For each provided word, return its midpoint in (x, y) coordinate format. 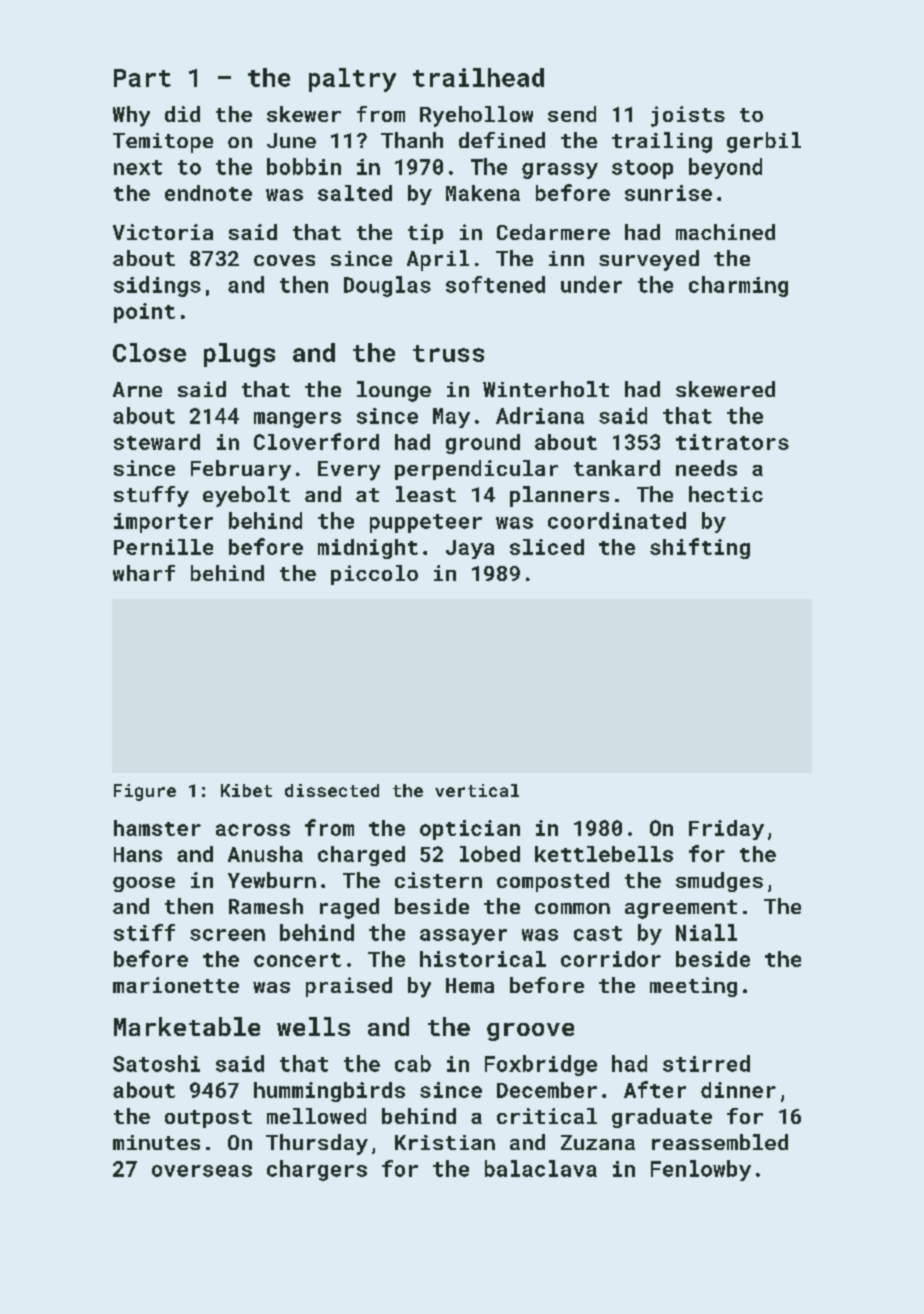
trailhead (478, 77)
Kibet (246, 790)
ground (483, 444)
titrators (732, 442)
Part (142, 78)
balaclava (541, 1168)
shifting (700, 548)
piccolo (374, 575)
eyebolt (246, 496)
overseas (202, 1171)
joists (688, 116)
